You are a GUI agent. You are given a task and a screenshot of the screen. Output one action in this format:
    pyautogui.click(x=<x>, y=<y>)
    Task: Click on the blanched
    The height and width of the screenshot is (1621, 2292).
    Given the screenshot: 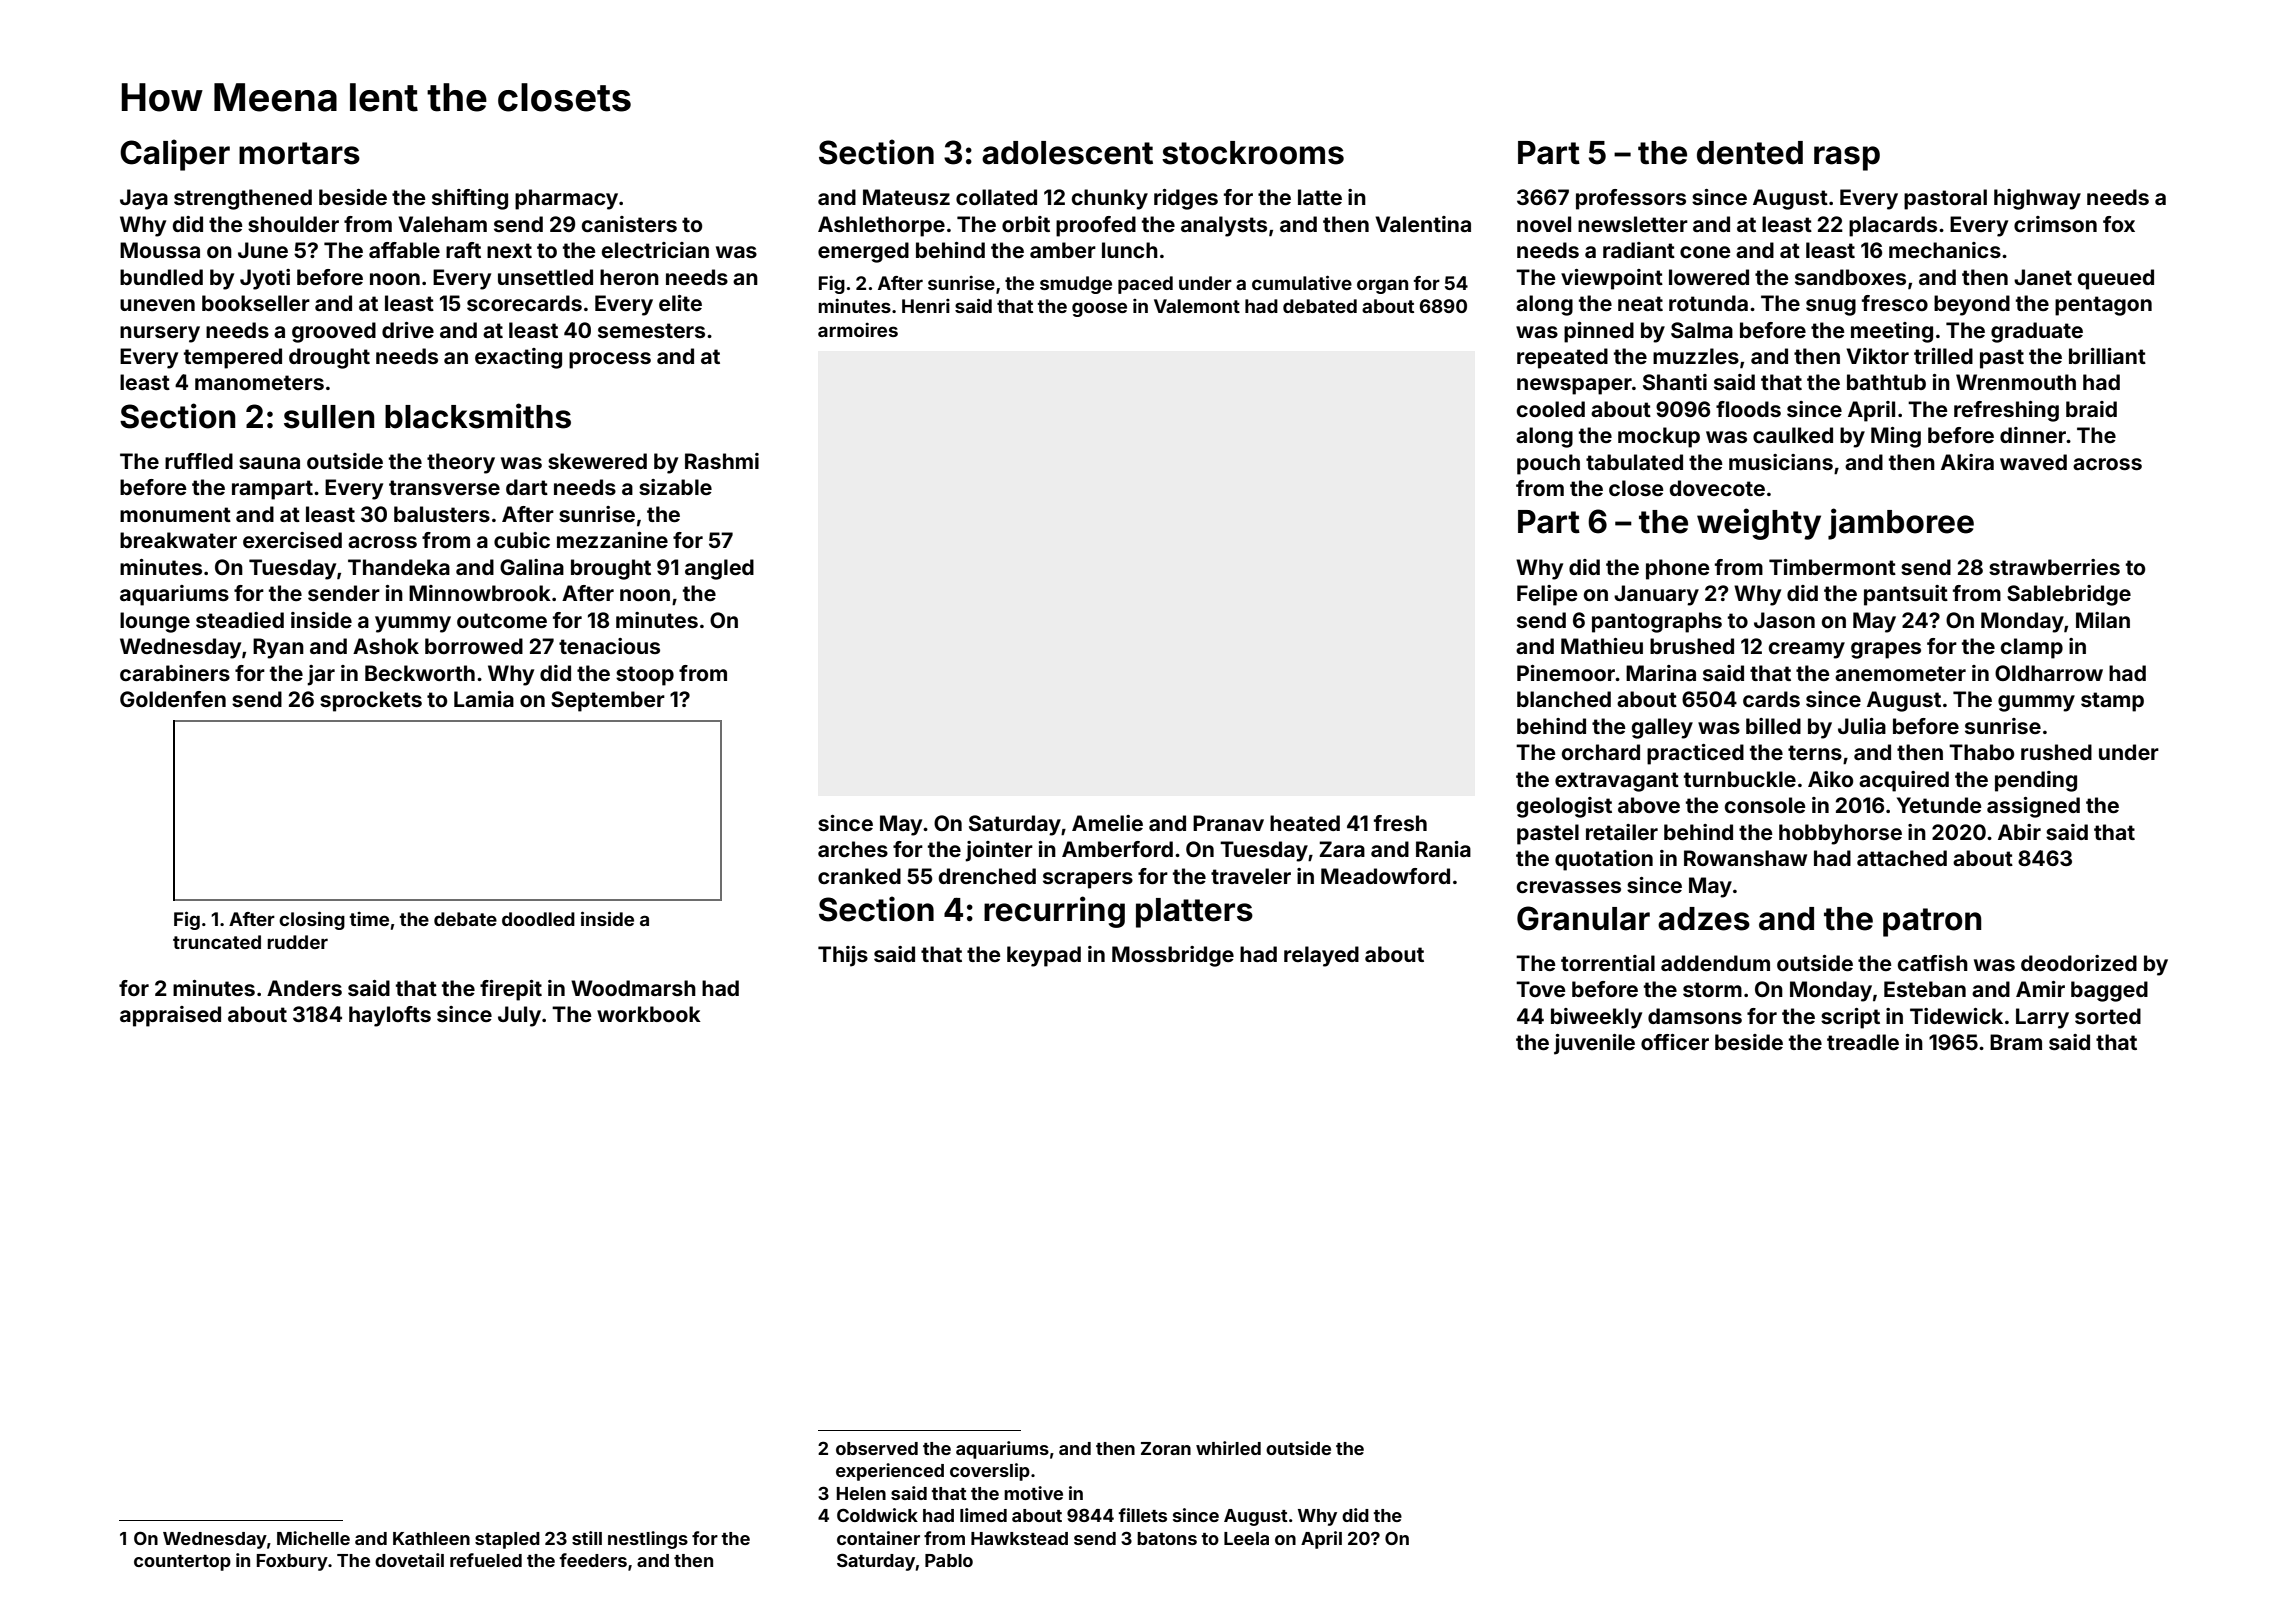 What is the action you would take?
    pyautogui.click(x=1564, y=699)
